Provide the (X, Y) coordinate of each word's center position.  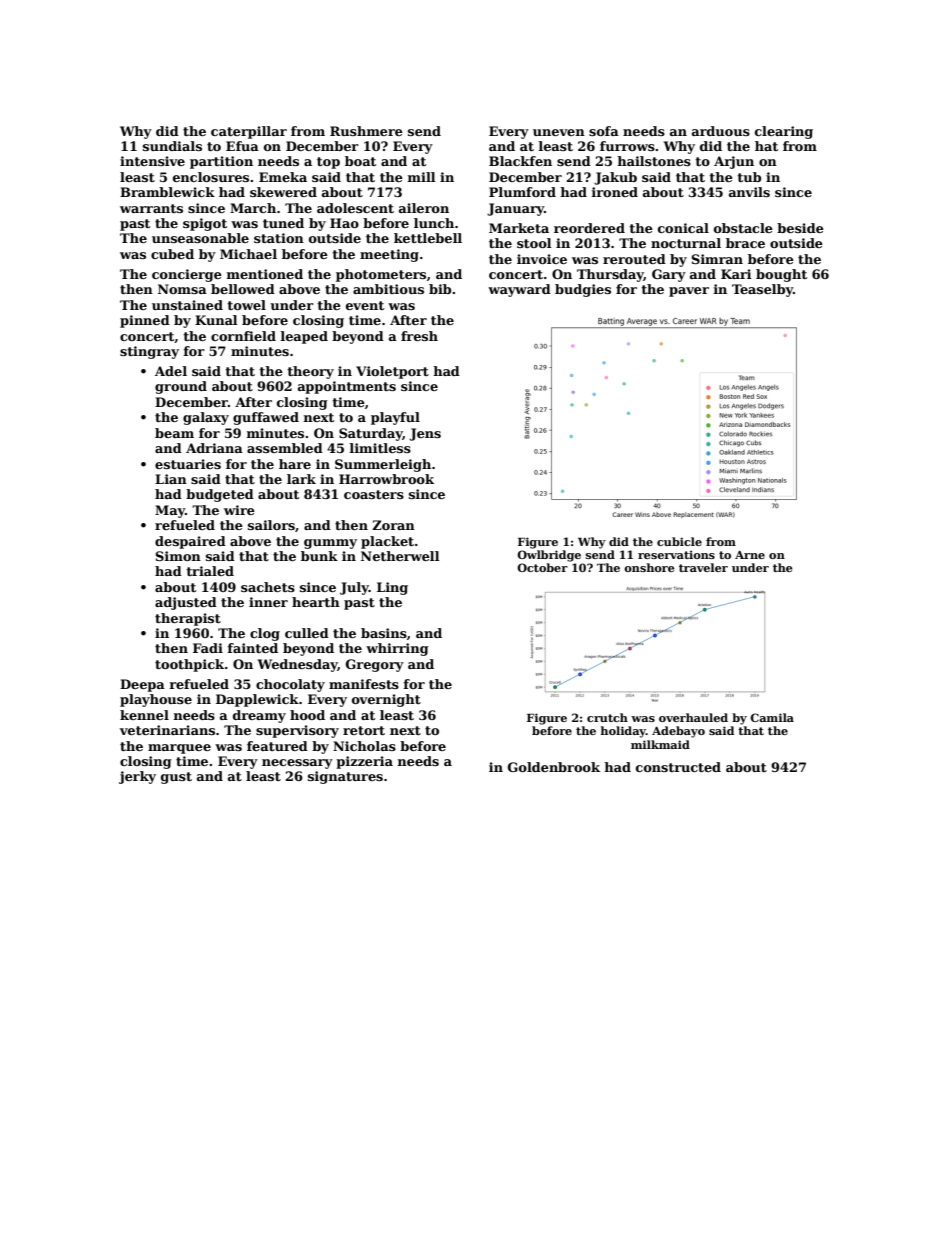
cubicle (679, 541)
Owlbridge (549, 556)
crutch (607, 717)
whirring (397, 649)
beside (800, 228)
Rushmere (366, 131)
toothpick (189, 665)
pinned (145, 321)
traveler (703, 567)
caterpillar (249, 132)
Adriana (214, 448)
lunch (434, 223)
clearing (784, 132)
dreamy (259, 716)
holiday (623, 732)
